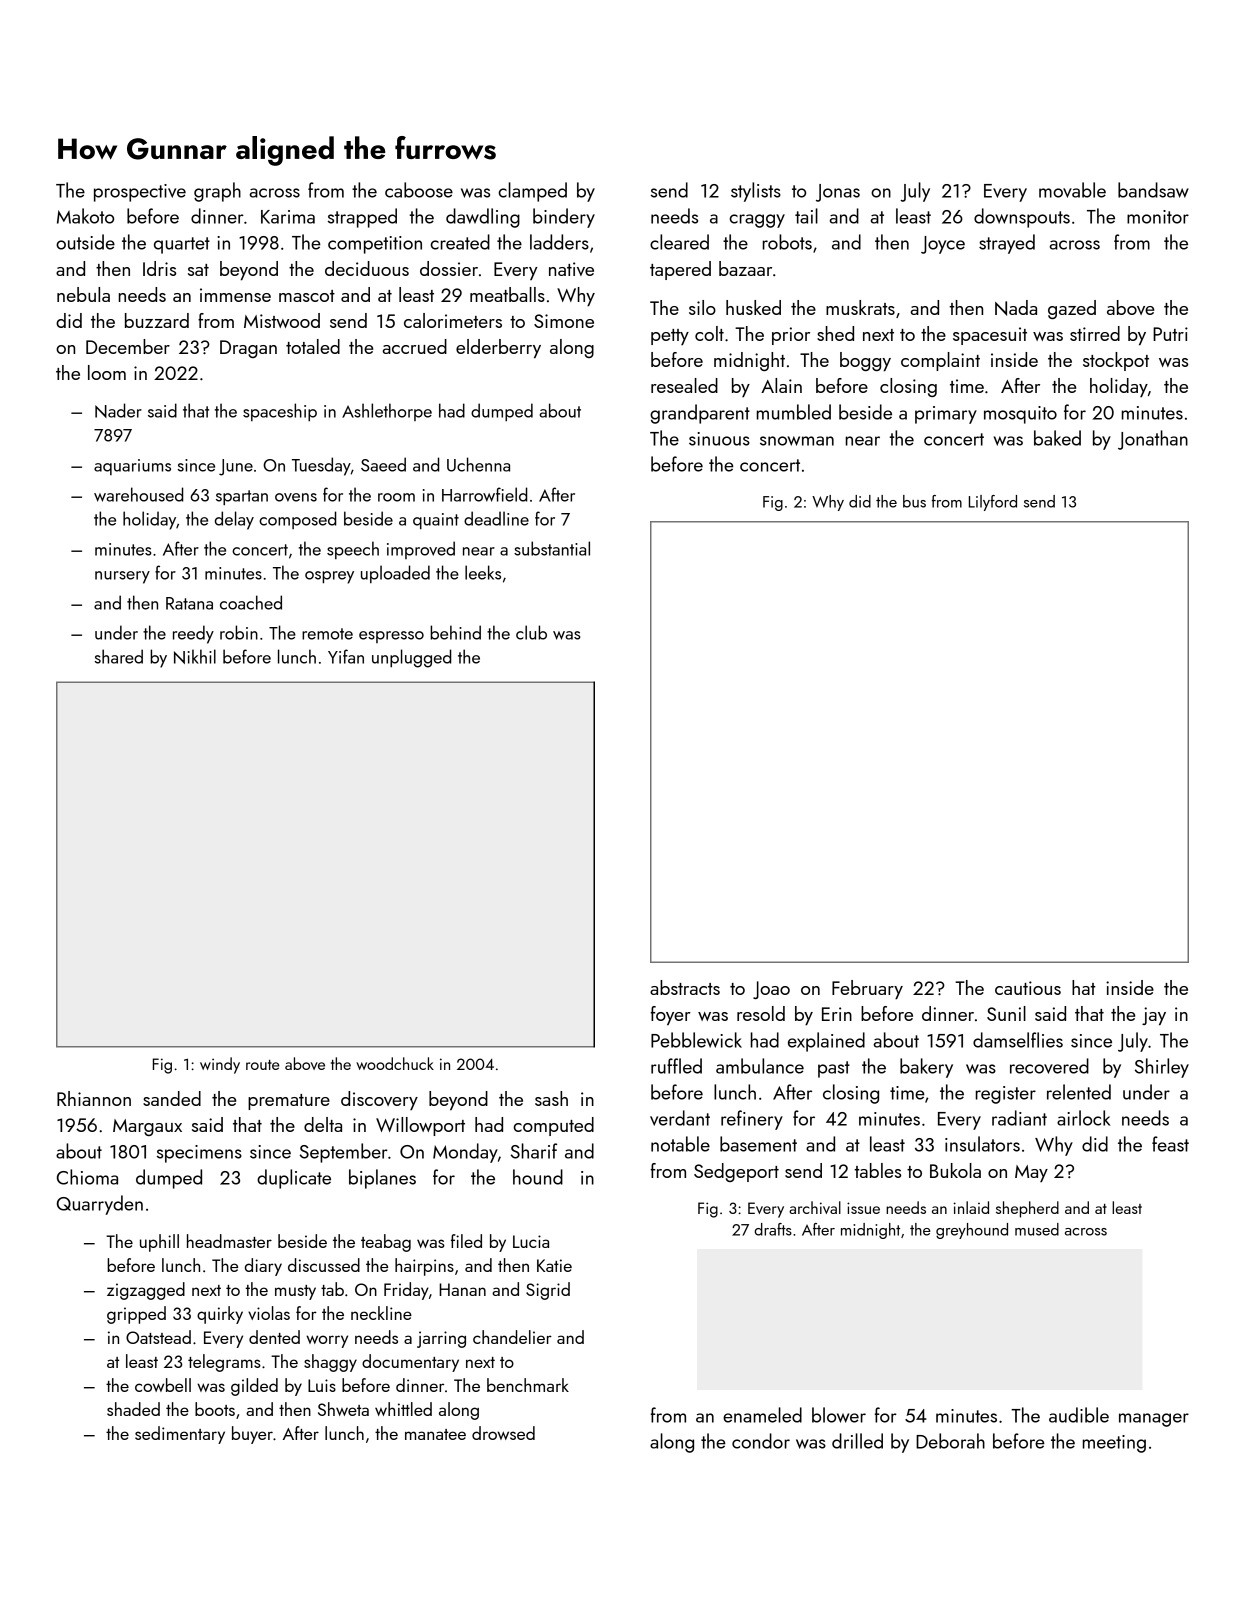 Image resolution: width=1245 pixels, height=1611 pixels. I want to click on prospective, so click(140, 193).
